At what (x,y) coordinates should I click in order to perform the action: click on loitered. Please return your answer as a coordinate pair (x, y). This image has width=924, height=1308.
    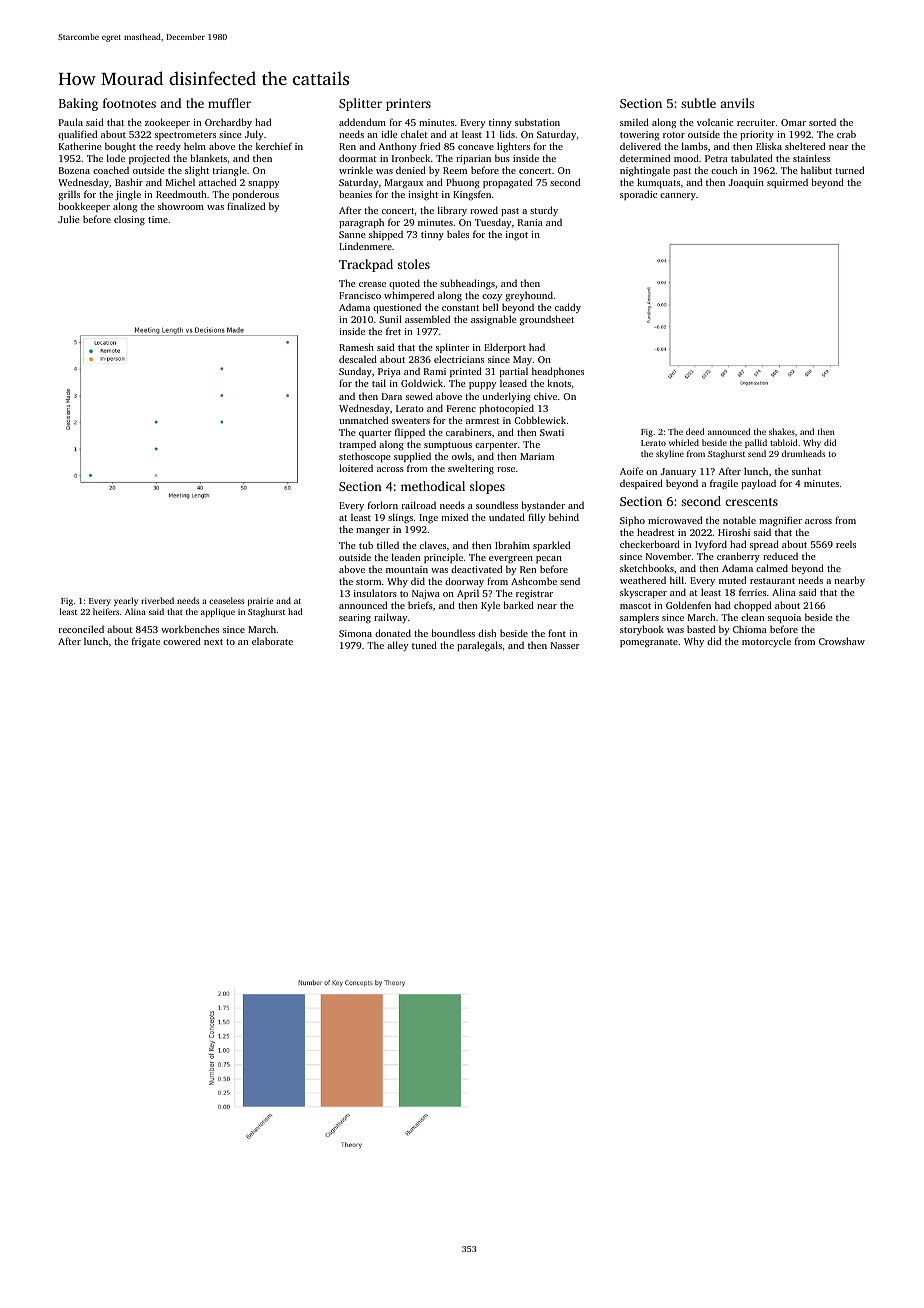
    Looking at the image, I should click on (356, 468).
